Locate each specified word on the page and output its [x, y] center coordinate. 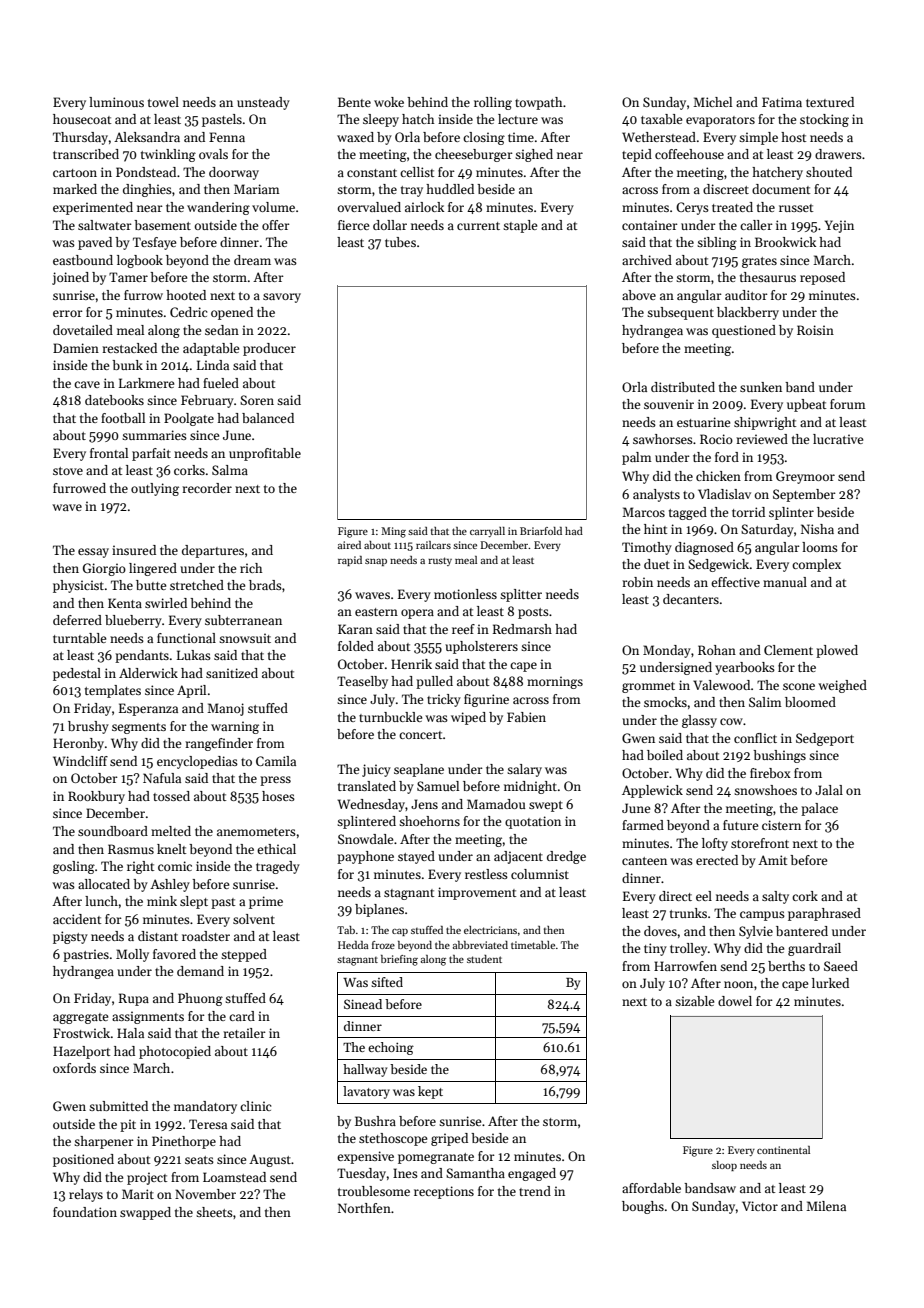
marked [75, 189]
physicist [78, 586]
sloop [724, 1166]
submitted [118, 1106]
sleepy [381, 120]
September [804, 495]
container [650, 225]
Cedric [188, 312]
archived [647, 260]
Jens [424, 804]
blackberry [748, 313]
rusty [440, 561]
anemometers [256, 832]
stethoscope [393, 1139]
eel [704, 896]
